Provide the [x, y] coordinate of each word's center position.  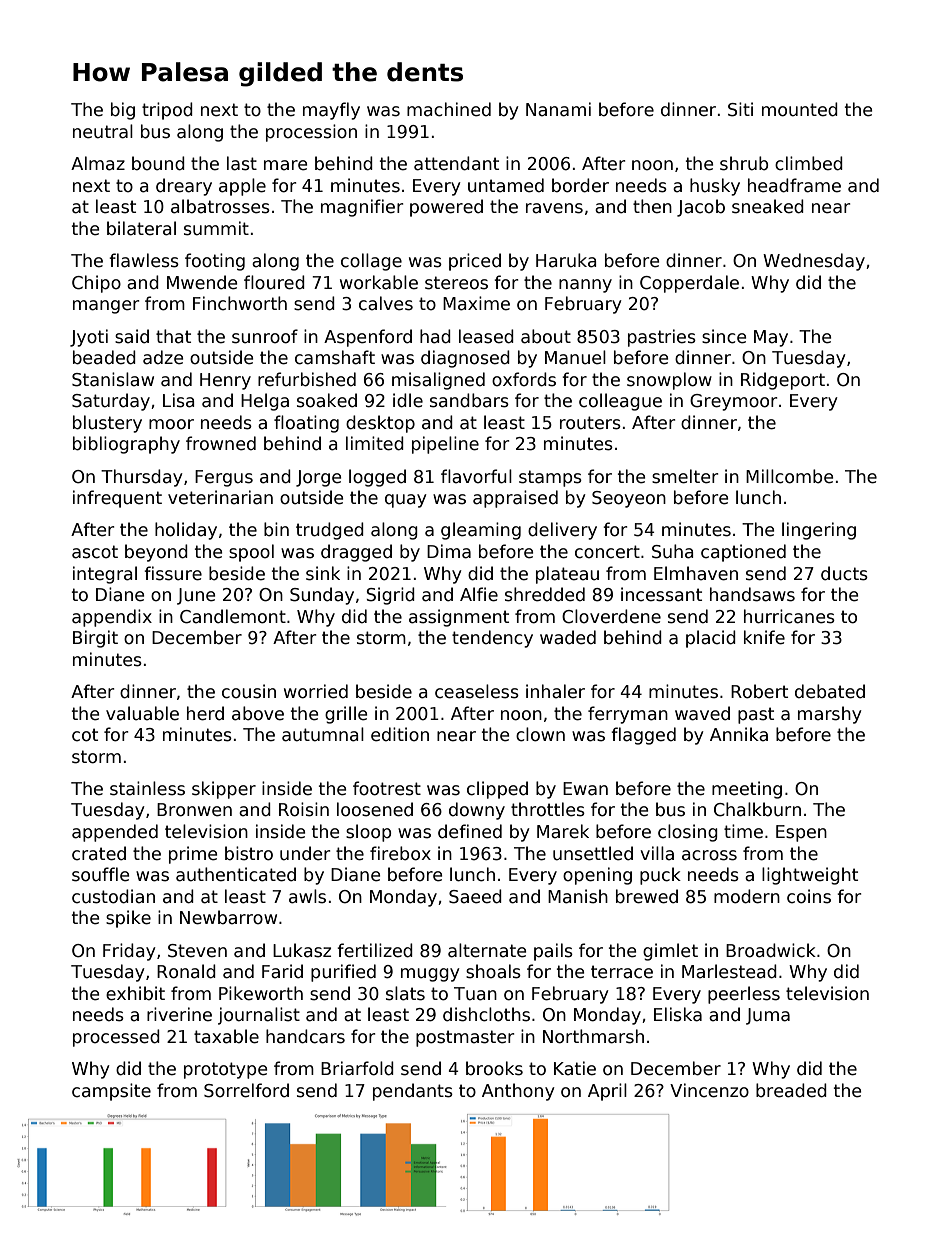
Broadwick [771, 950]
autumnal [323, 734]
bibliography [126, 445]
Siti [740, 109]
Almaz [98, 163]
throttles [548, 809]
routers [590, 423]
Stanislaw [113, 379]
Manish [578, 896]
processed [116, 1038]
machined [449, 109]
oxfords [524, 379]
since [724, 336]
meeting [747, 790]
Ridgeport [783, 381]
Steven [197, 951]
